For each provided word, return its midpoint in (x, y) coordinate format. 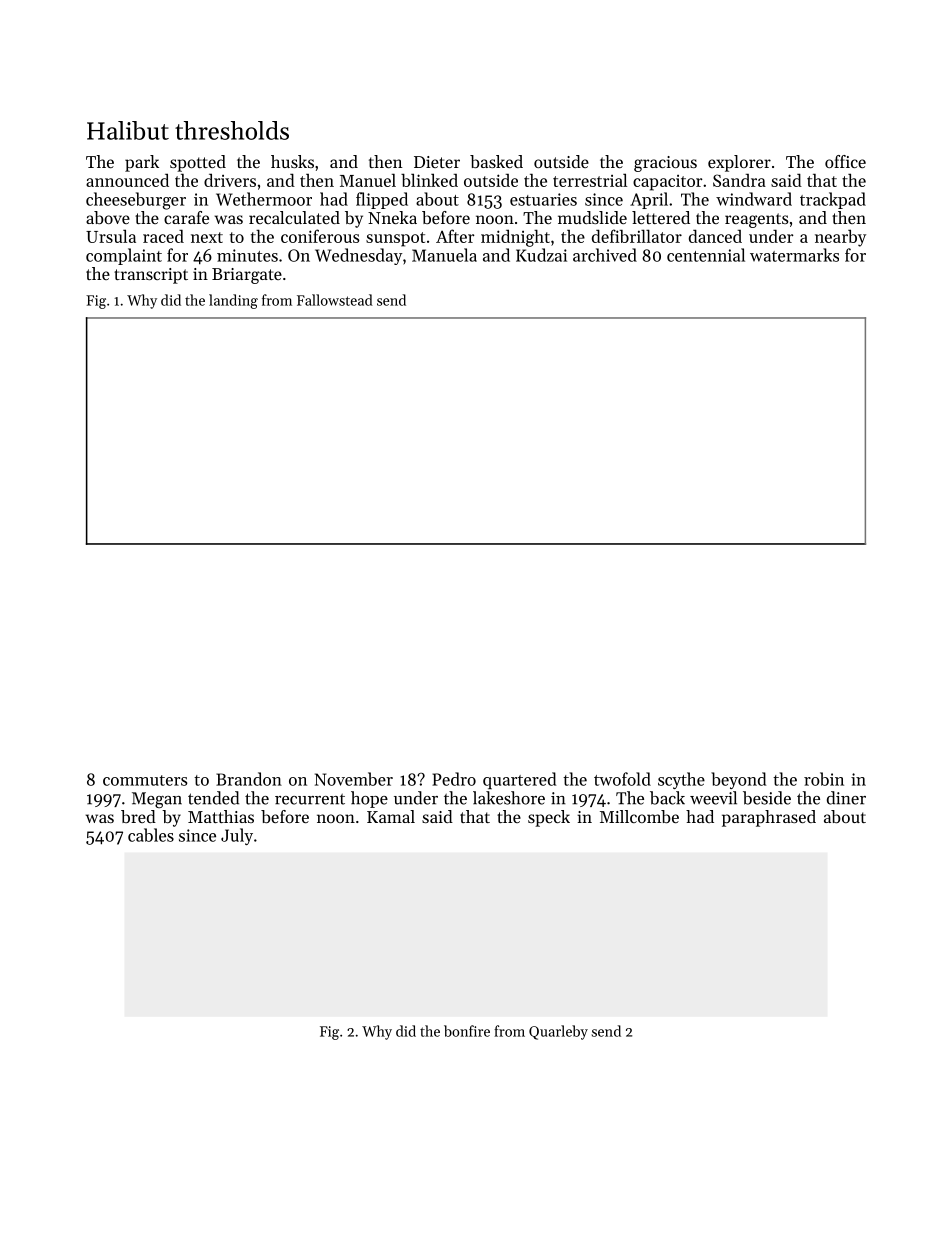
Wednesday (358, 256)
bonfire (467, 1031)
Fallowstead (335, 300)
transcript (151, 276)
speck (549, 818)
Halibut (128, 130)
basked (496, 161)
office (845, 161)
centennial (706, 255)
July (237, 836)
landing (233, 301)
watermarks (794, 255)
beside (767, 798)
